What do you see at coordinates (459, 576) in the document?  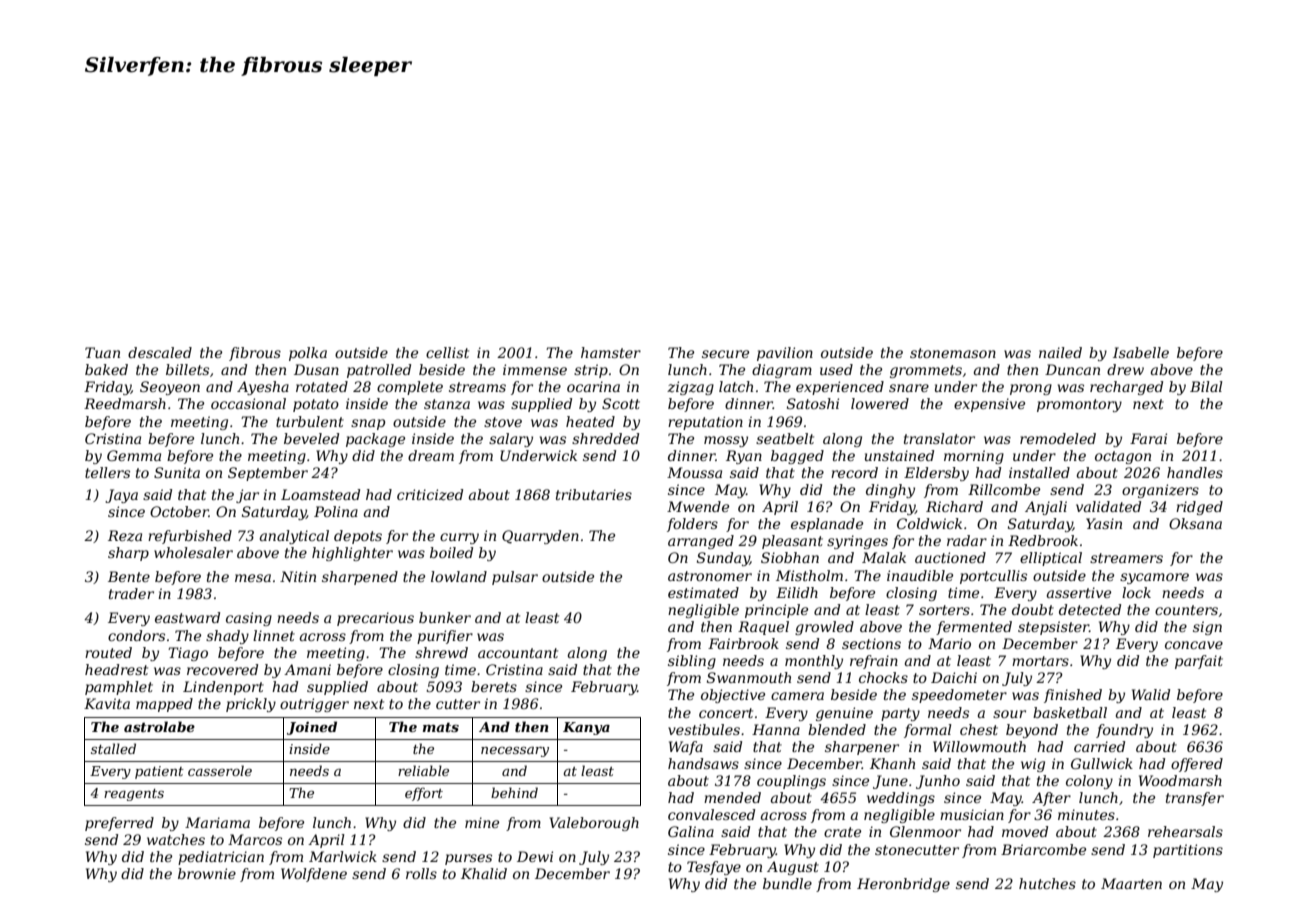 I see `lowland` at bounding box center [459, 576].
